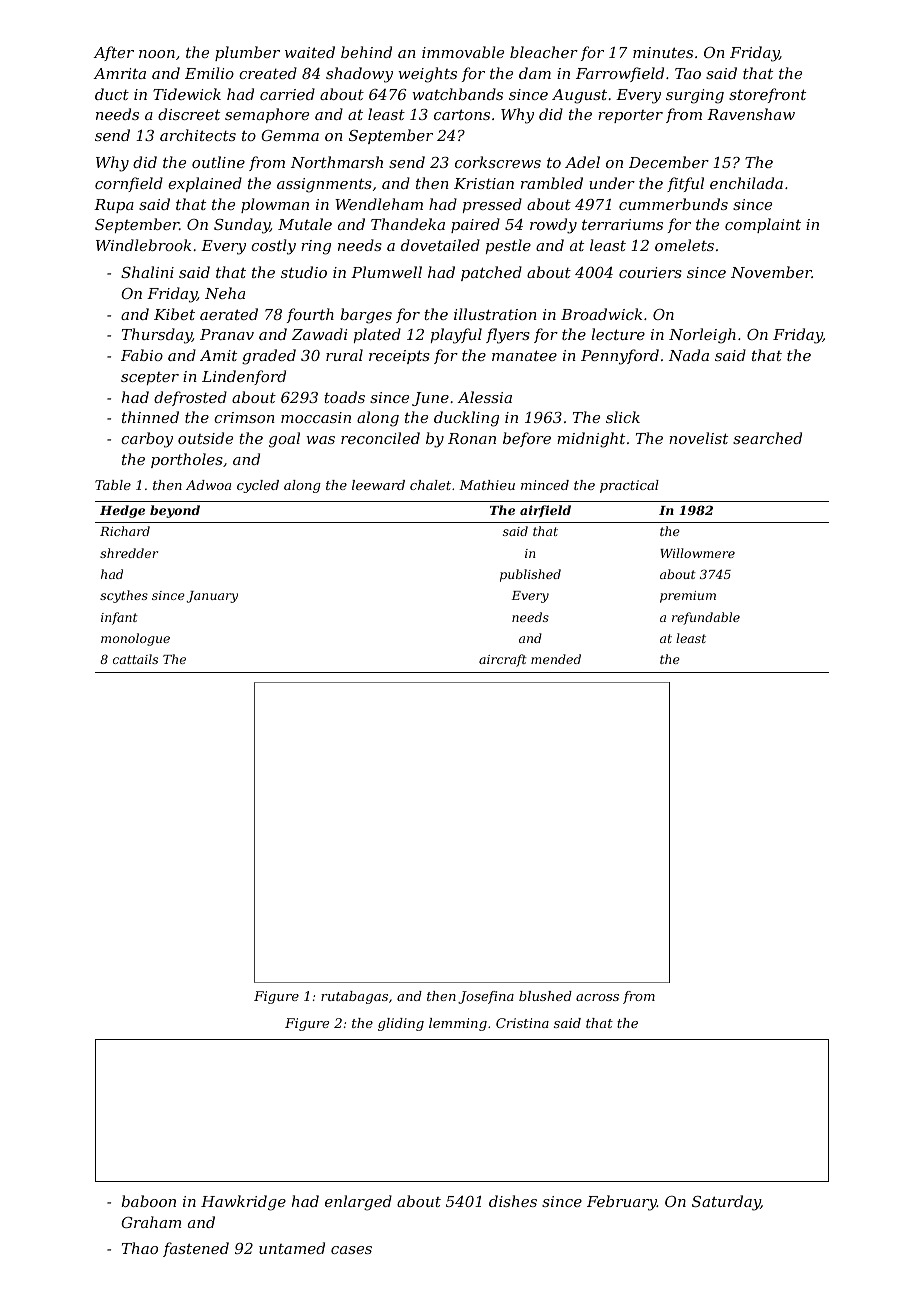 The image size is (924, 1308). Describe the element at coordinates (119, 618) in the screenshot. I see `infant` at that location.
